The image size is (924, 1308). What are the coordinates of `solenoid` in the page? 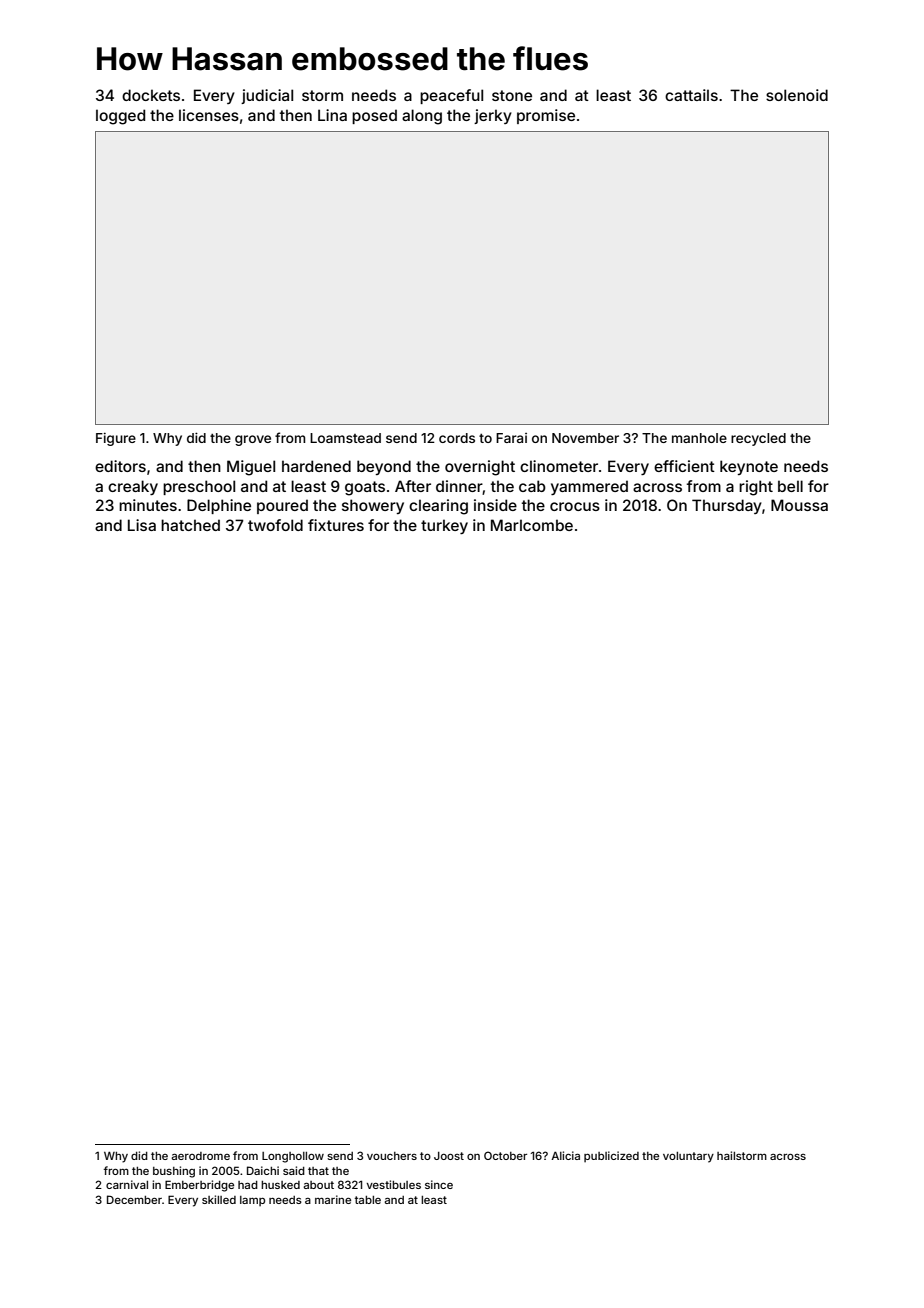 It's located at (797, 95).
